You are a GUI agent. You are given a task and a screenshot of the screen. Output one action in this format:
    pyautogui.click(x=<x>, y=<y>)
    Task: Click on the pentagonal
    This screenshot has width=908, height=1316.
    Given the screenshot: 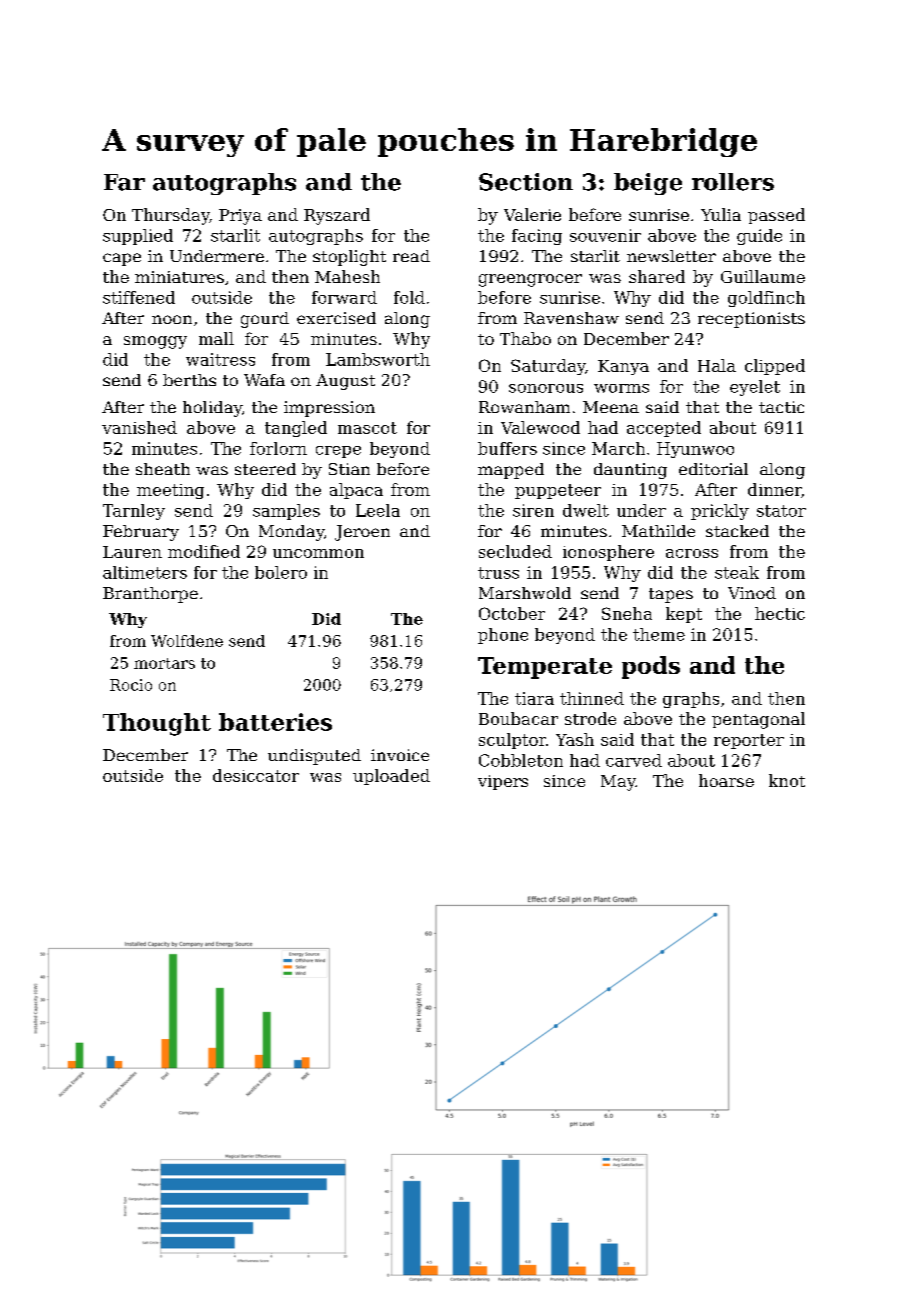 What is the action you would take?
    pyautogui.click(x=758, y=720)
